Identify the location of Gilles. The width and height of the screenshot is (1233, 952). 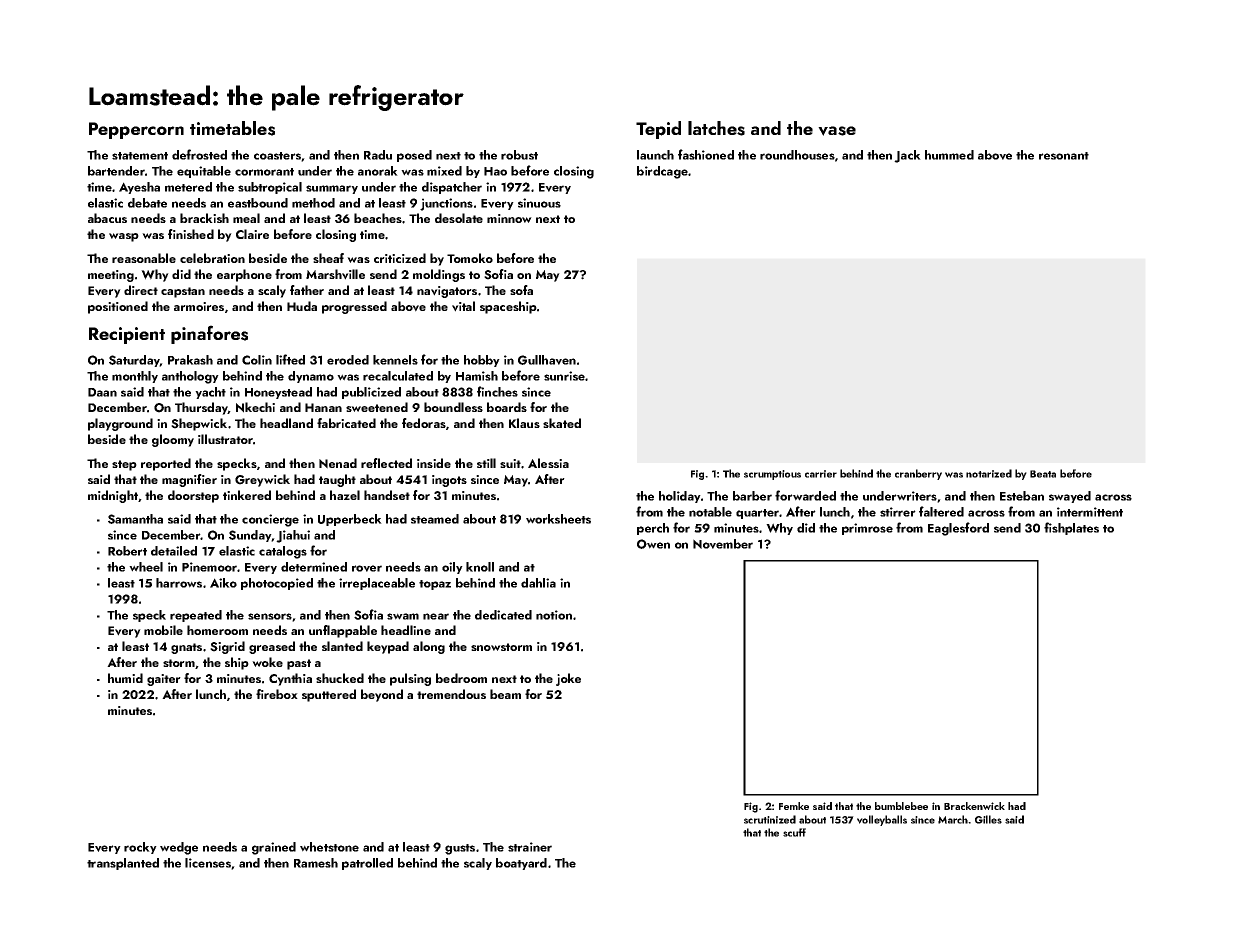
(988, 819).
